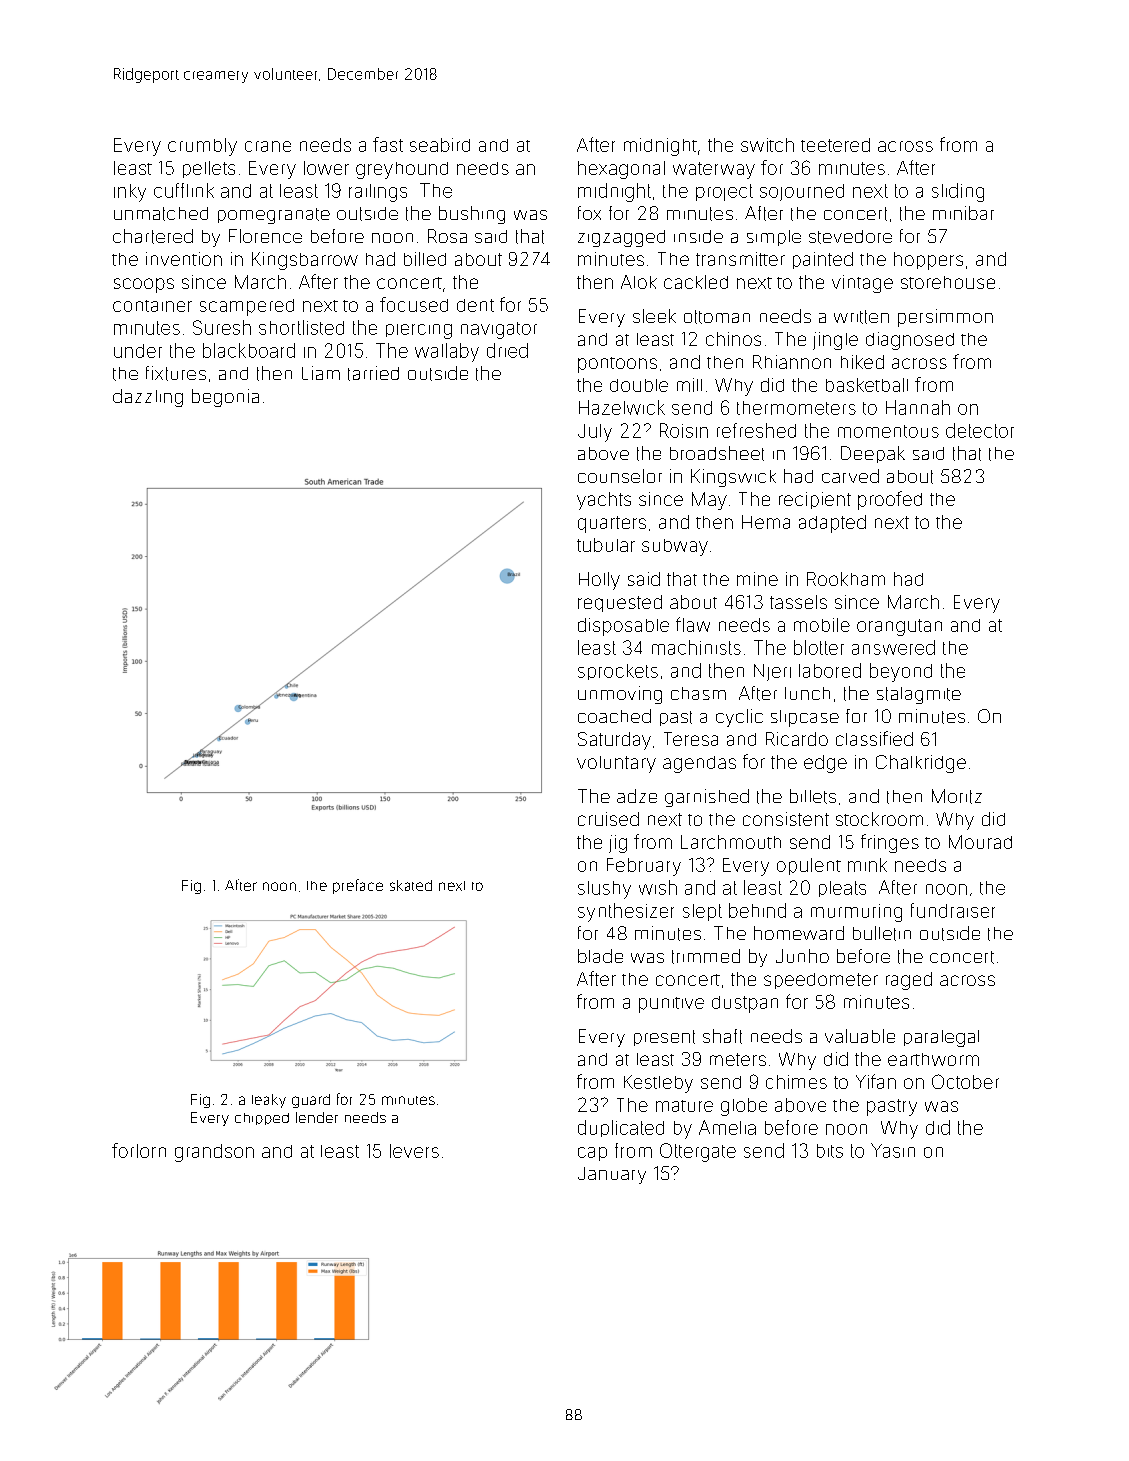 The image size is (1129, 1461). I want to click on bits, so click(830, 1151).
